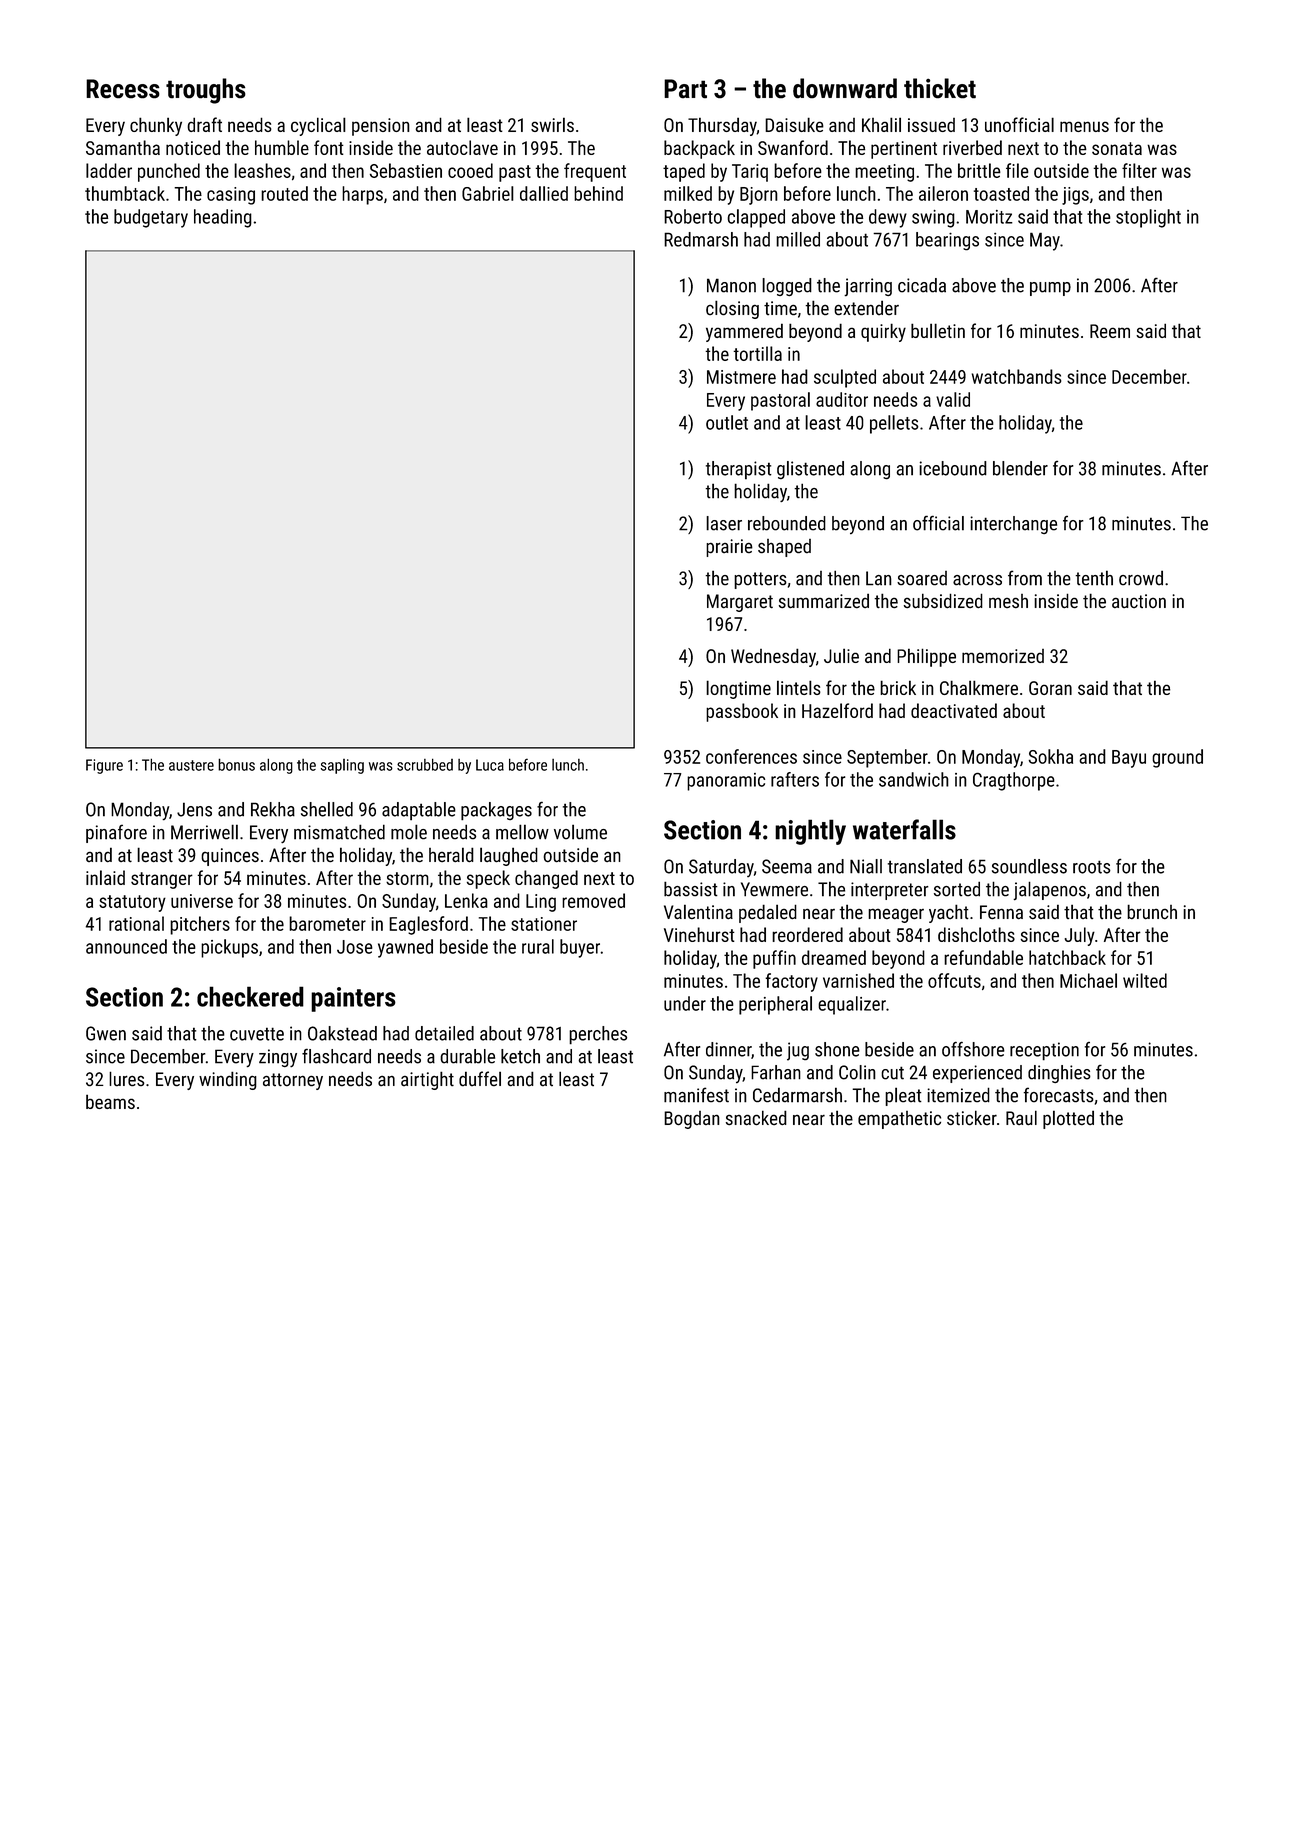 This document has height=1835, width=1298. What do you see at coordinates (191, 765) in the document?
I see `austere` at bounding box center [191, 765].
